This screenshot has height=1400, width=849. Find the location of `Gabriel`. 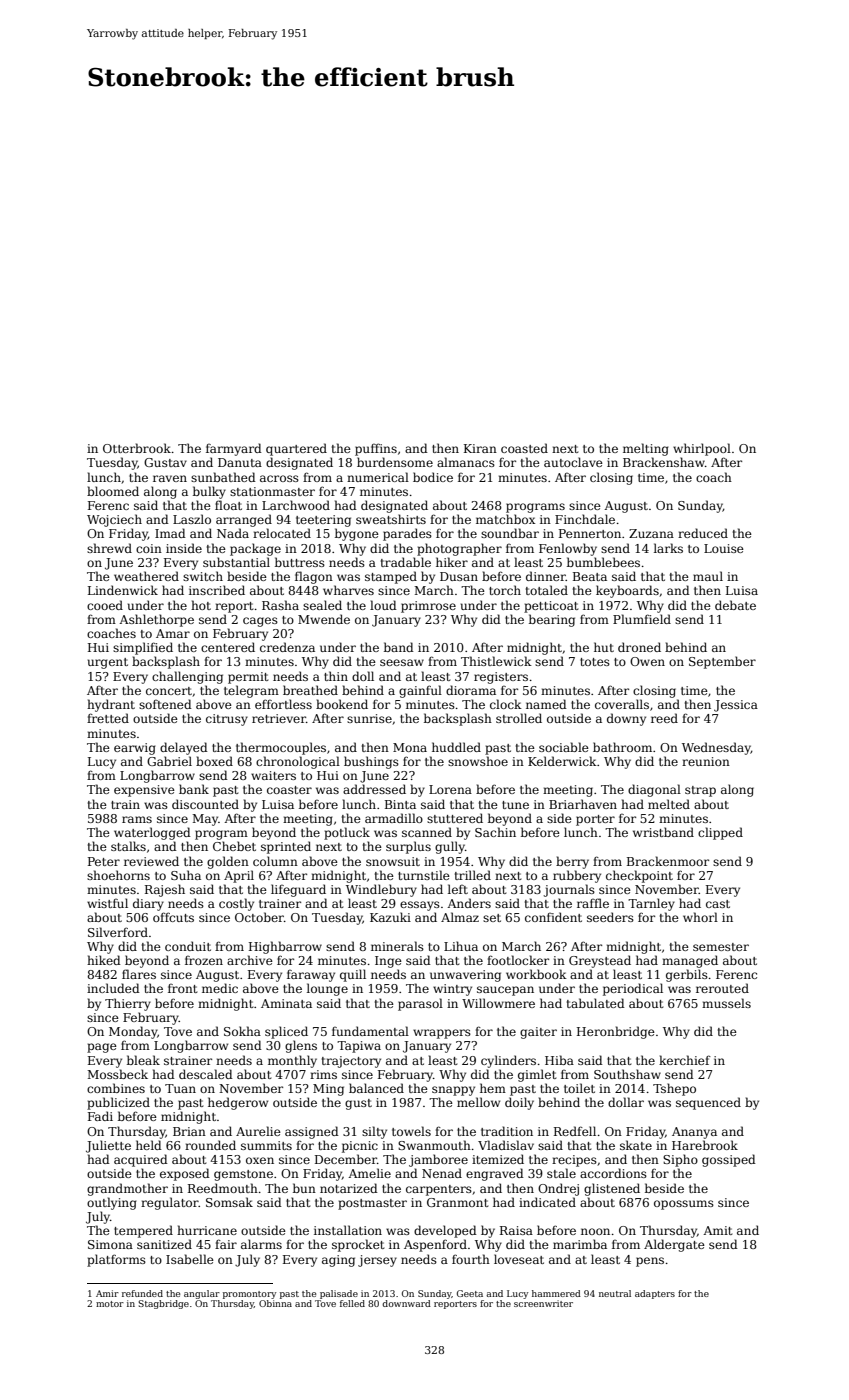

Gabriel is located at coordinates (169, 761).
